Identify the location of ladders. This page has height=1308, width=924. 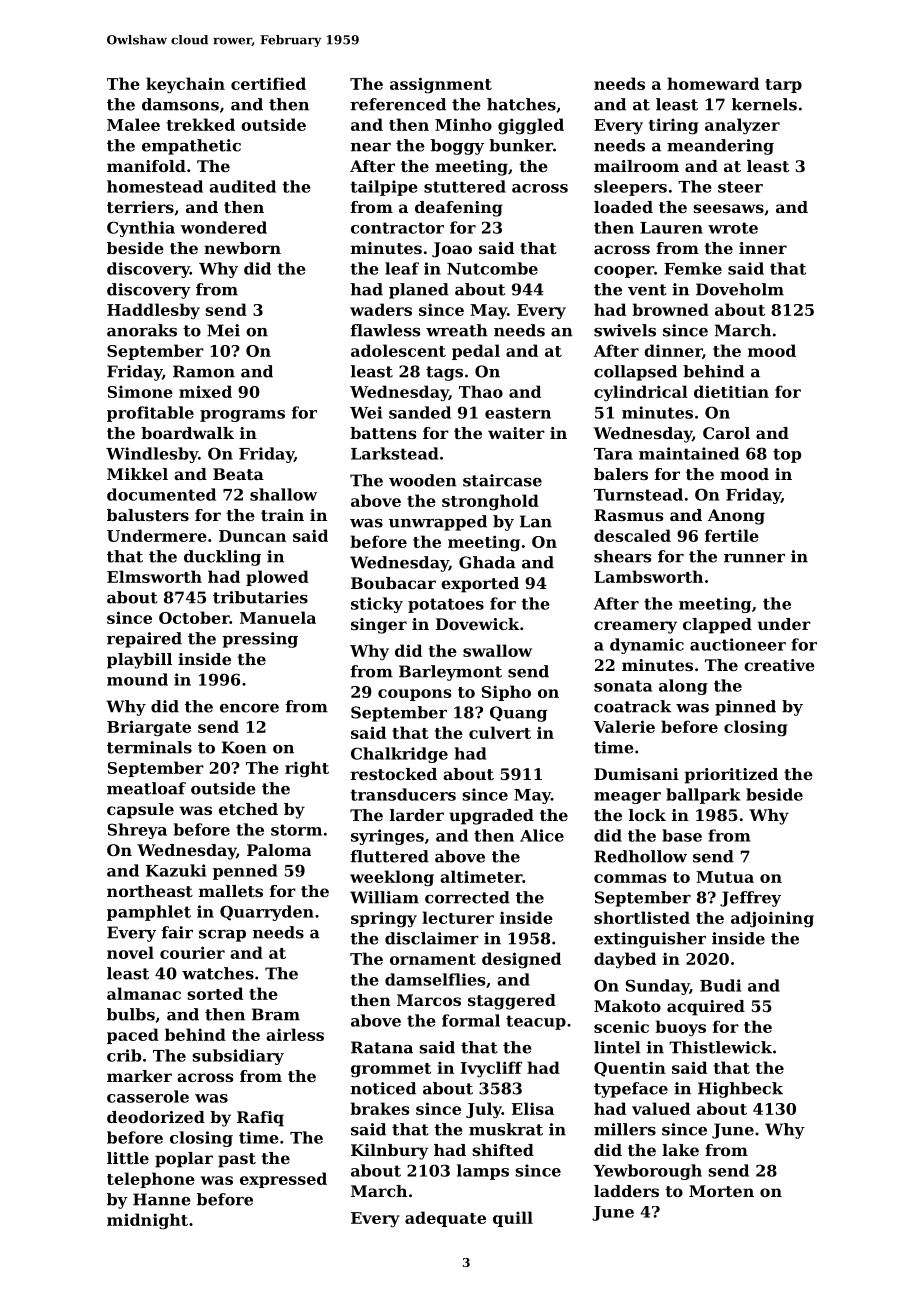
(626, 1191).
